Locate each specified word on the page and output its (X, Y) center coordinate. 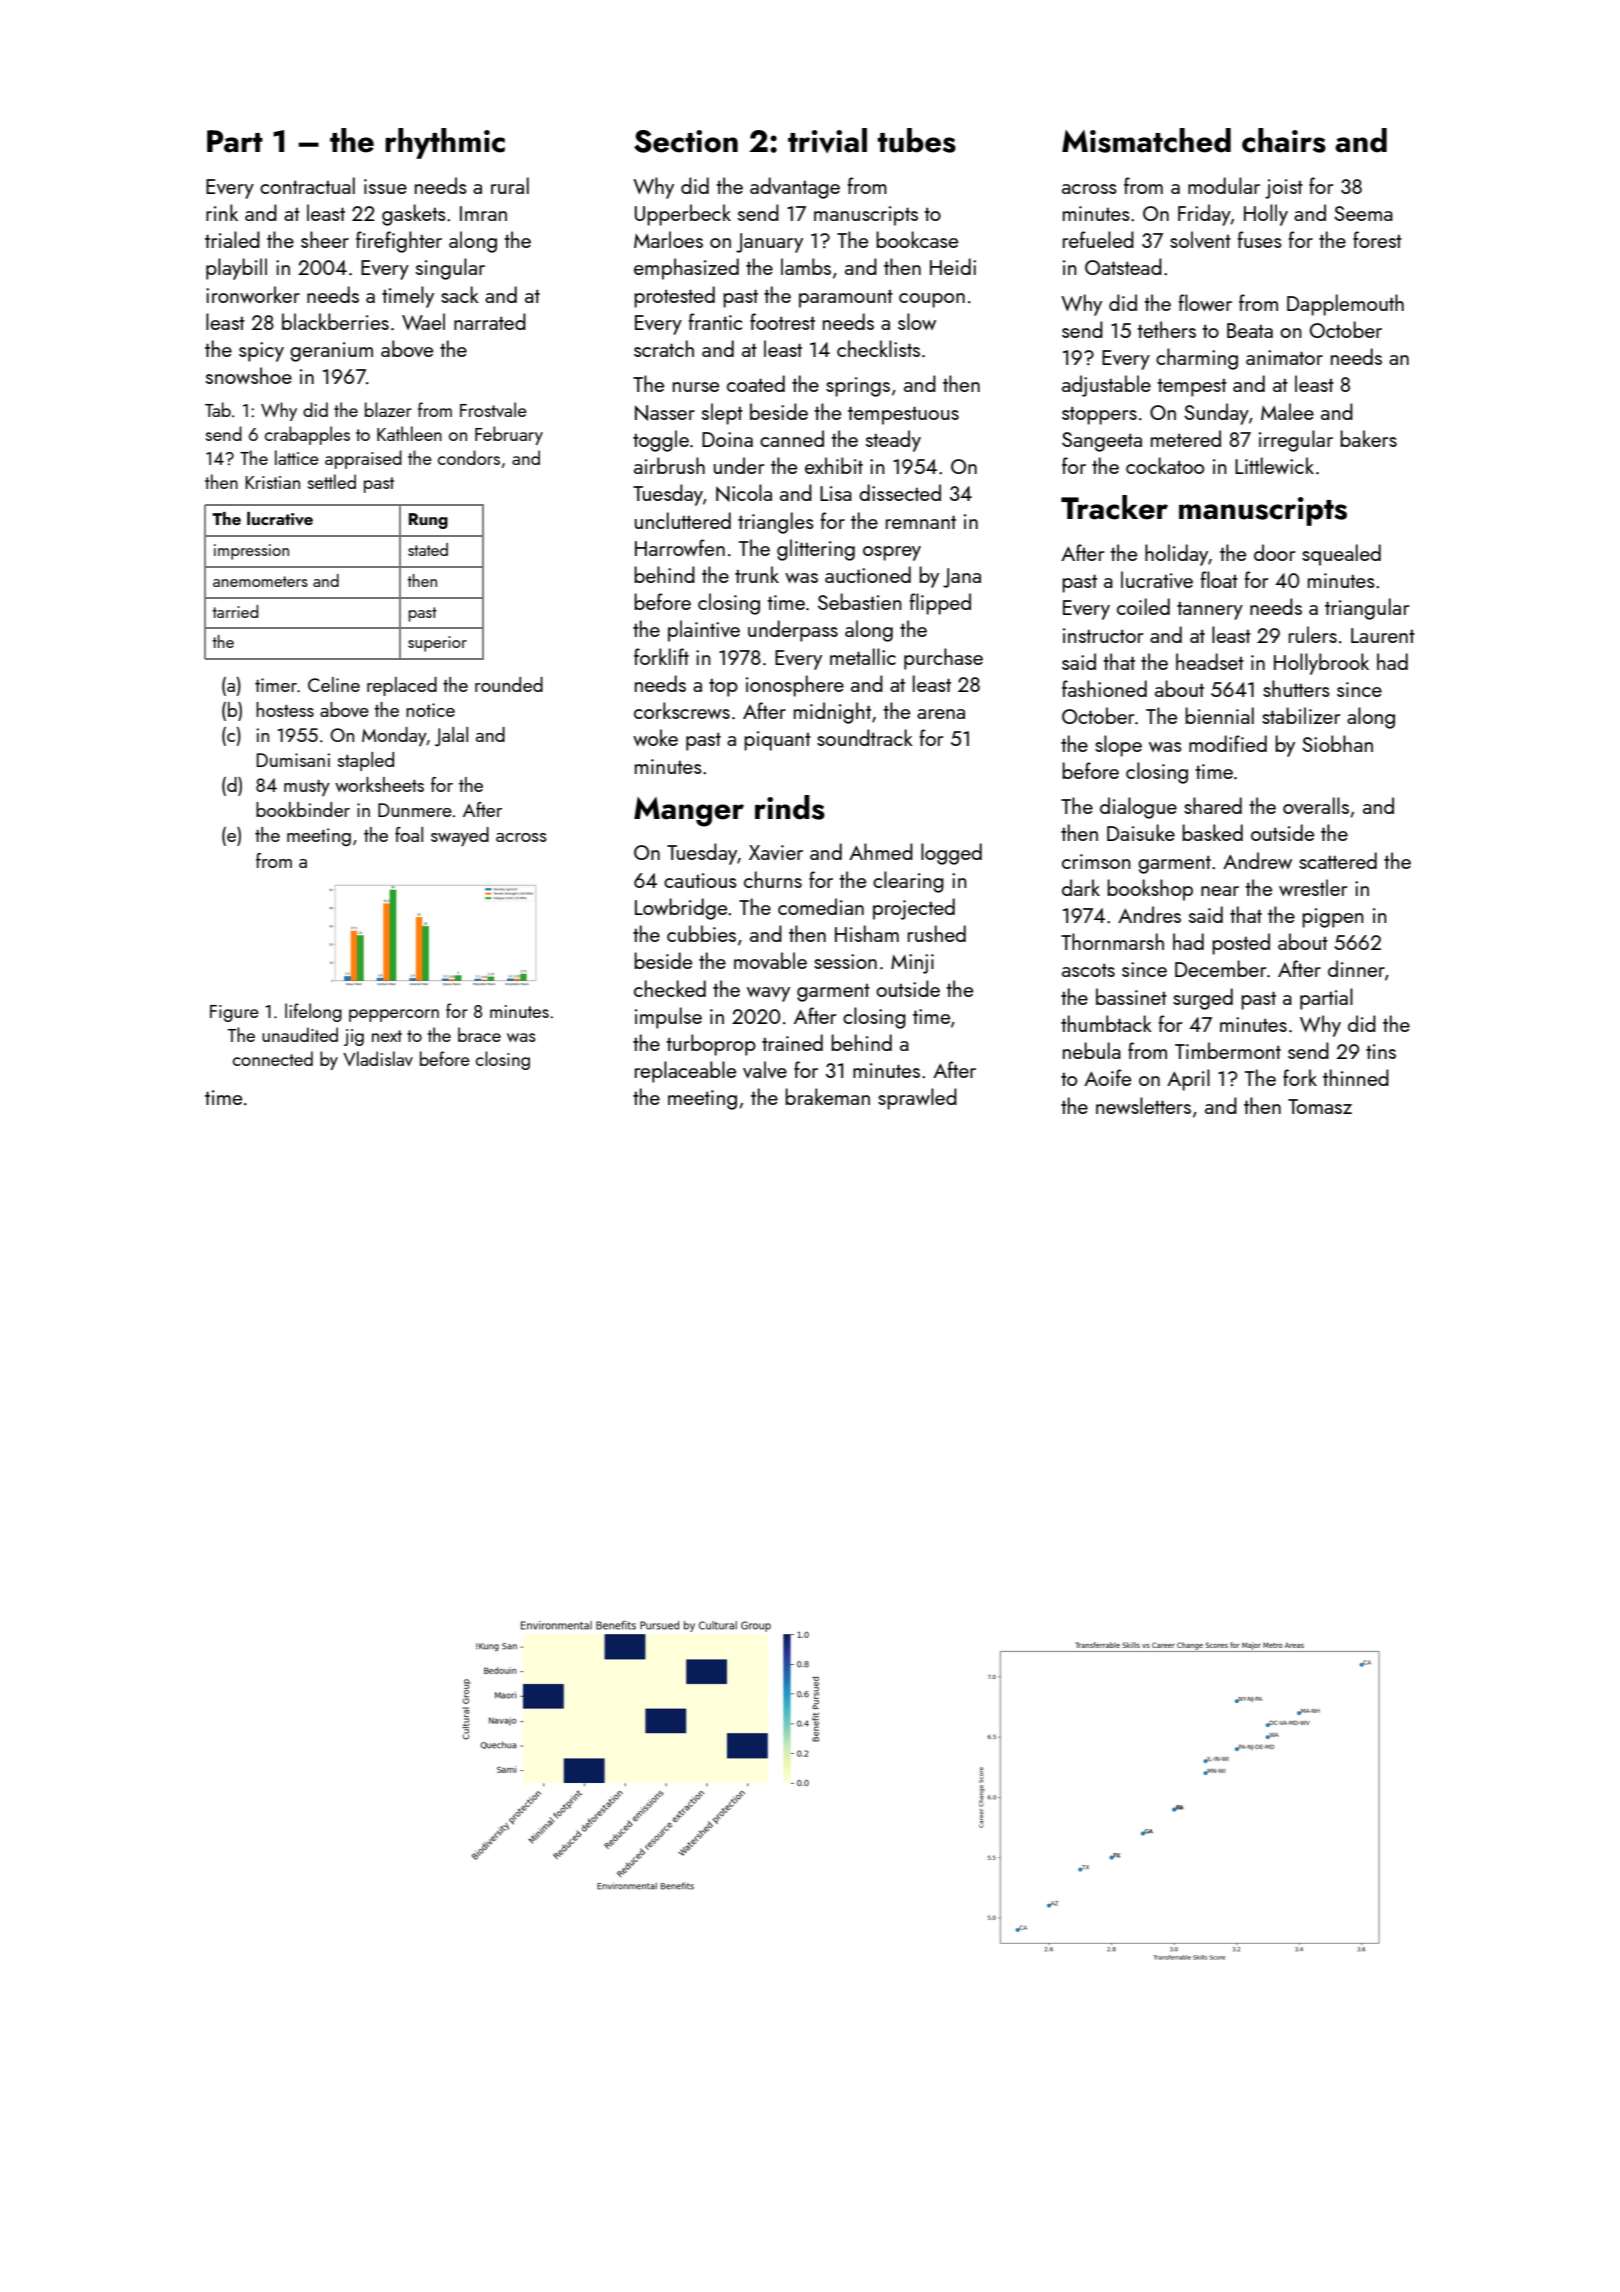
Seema (1363, 213)
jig (354, 1037)
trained (792, 1042)
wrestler (1313, 887)
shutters (1296, 688)
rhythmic (445, 143)
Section (686, 141)
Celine (334, 684)
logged (951, 854)
